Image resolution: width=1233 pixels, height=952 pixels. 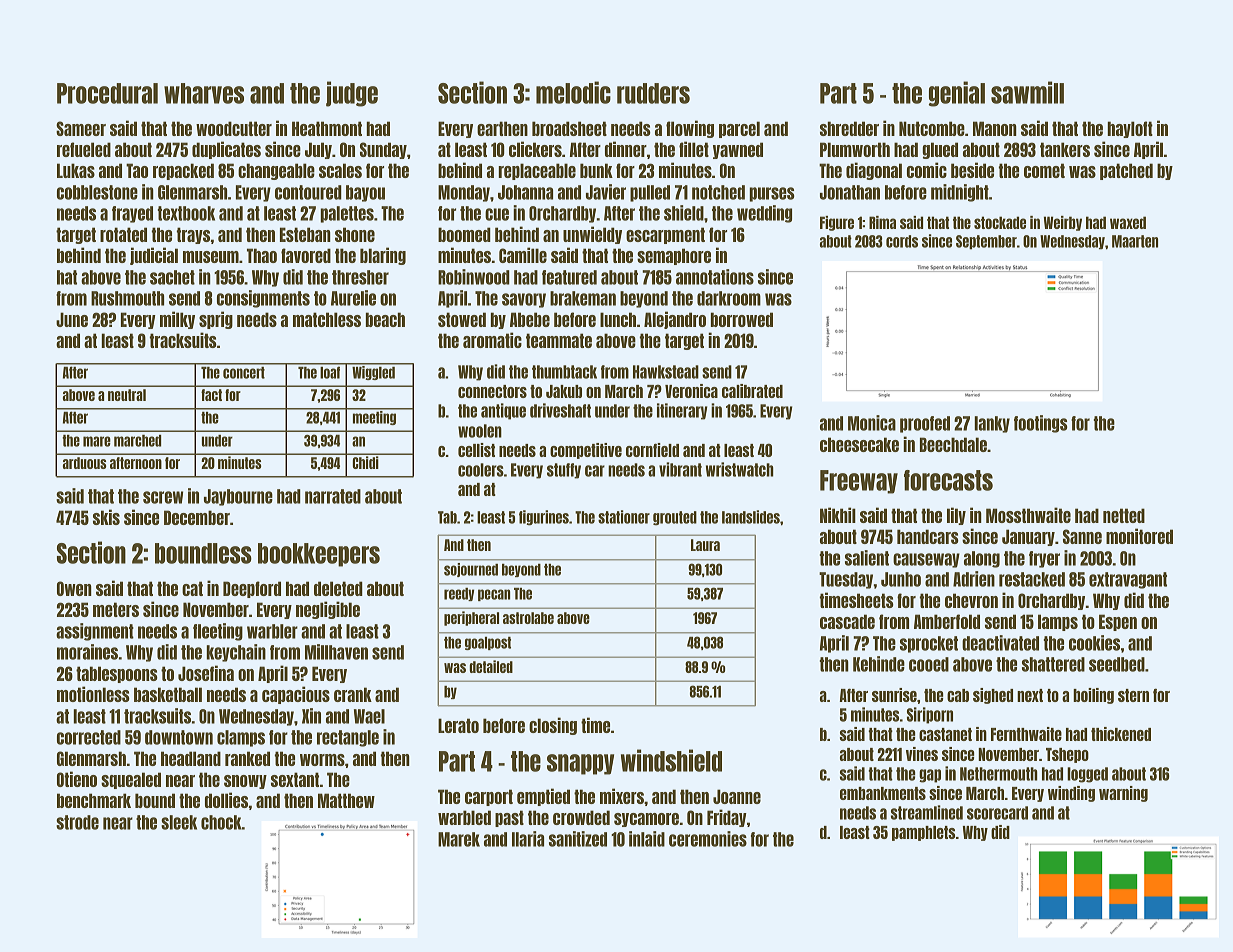 I want to click on netted, so click(x=1124, y=515).
